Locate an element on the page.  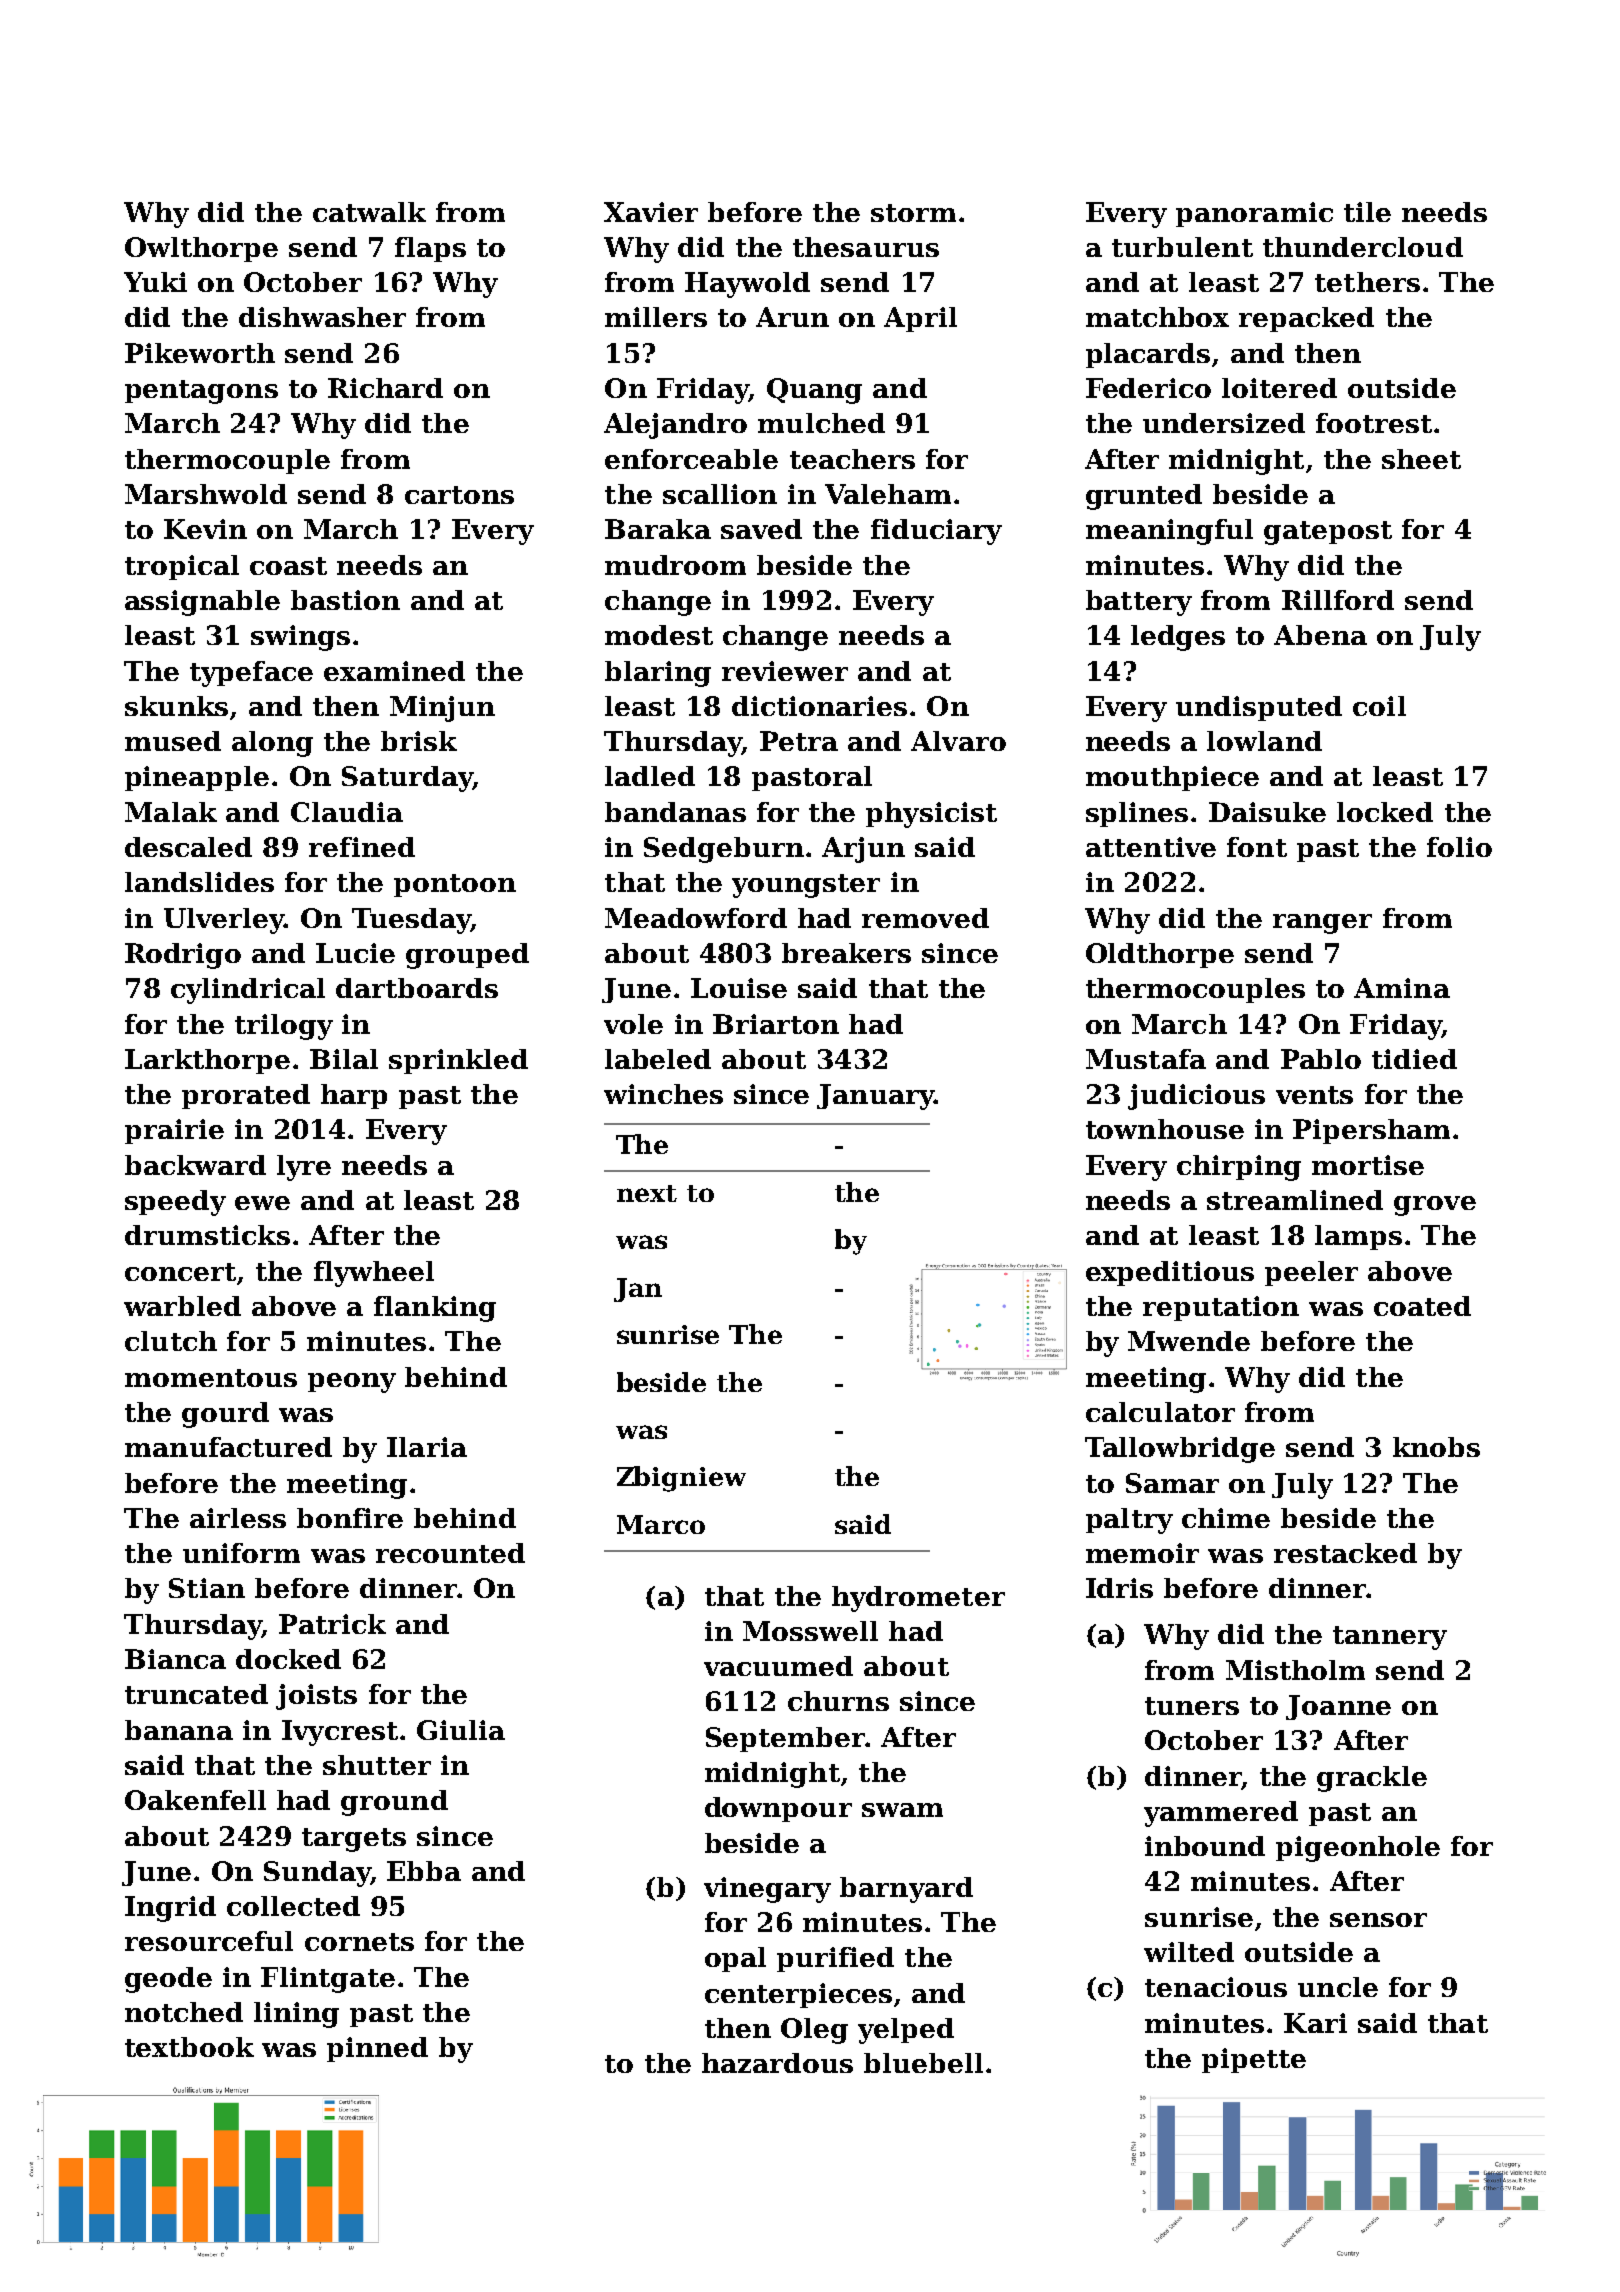
font is located at coordinates (1257, 847).
